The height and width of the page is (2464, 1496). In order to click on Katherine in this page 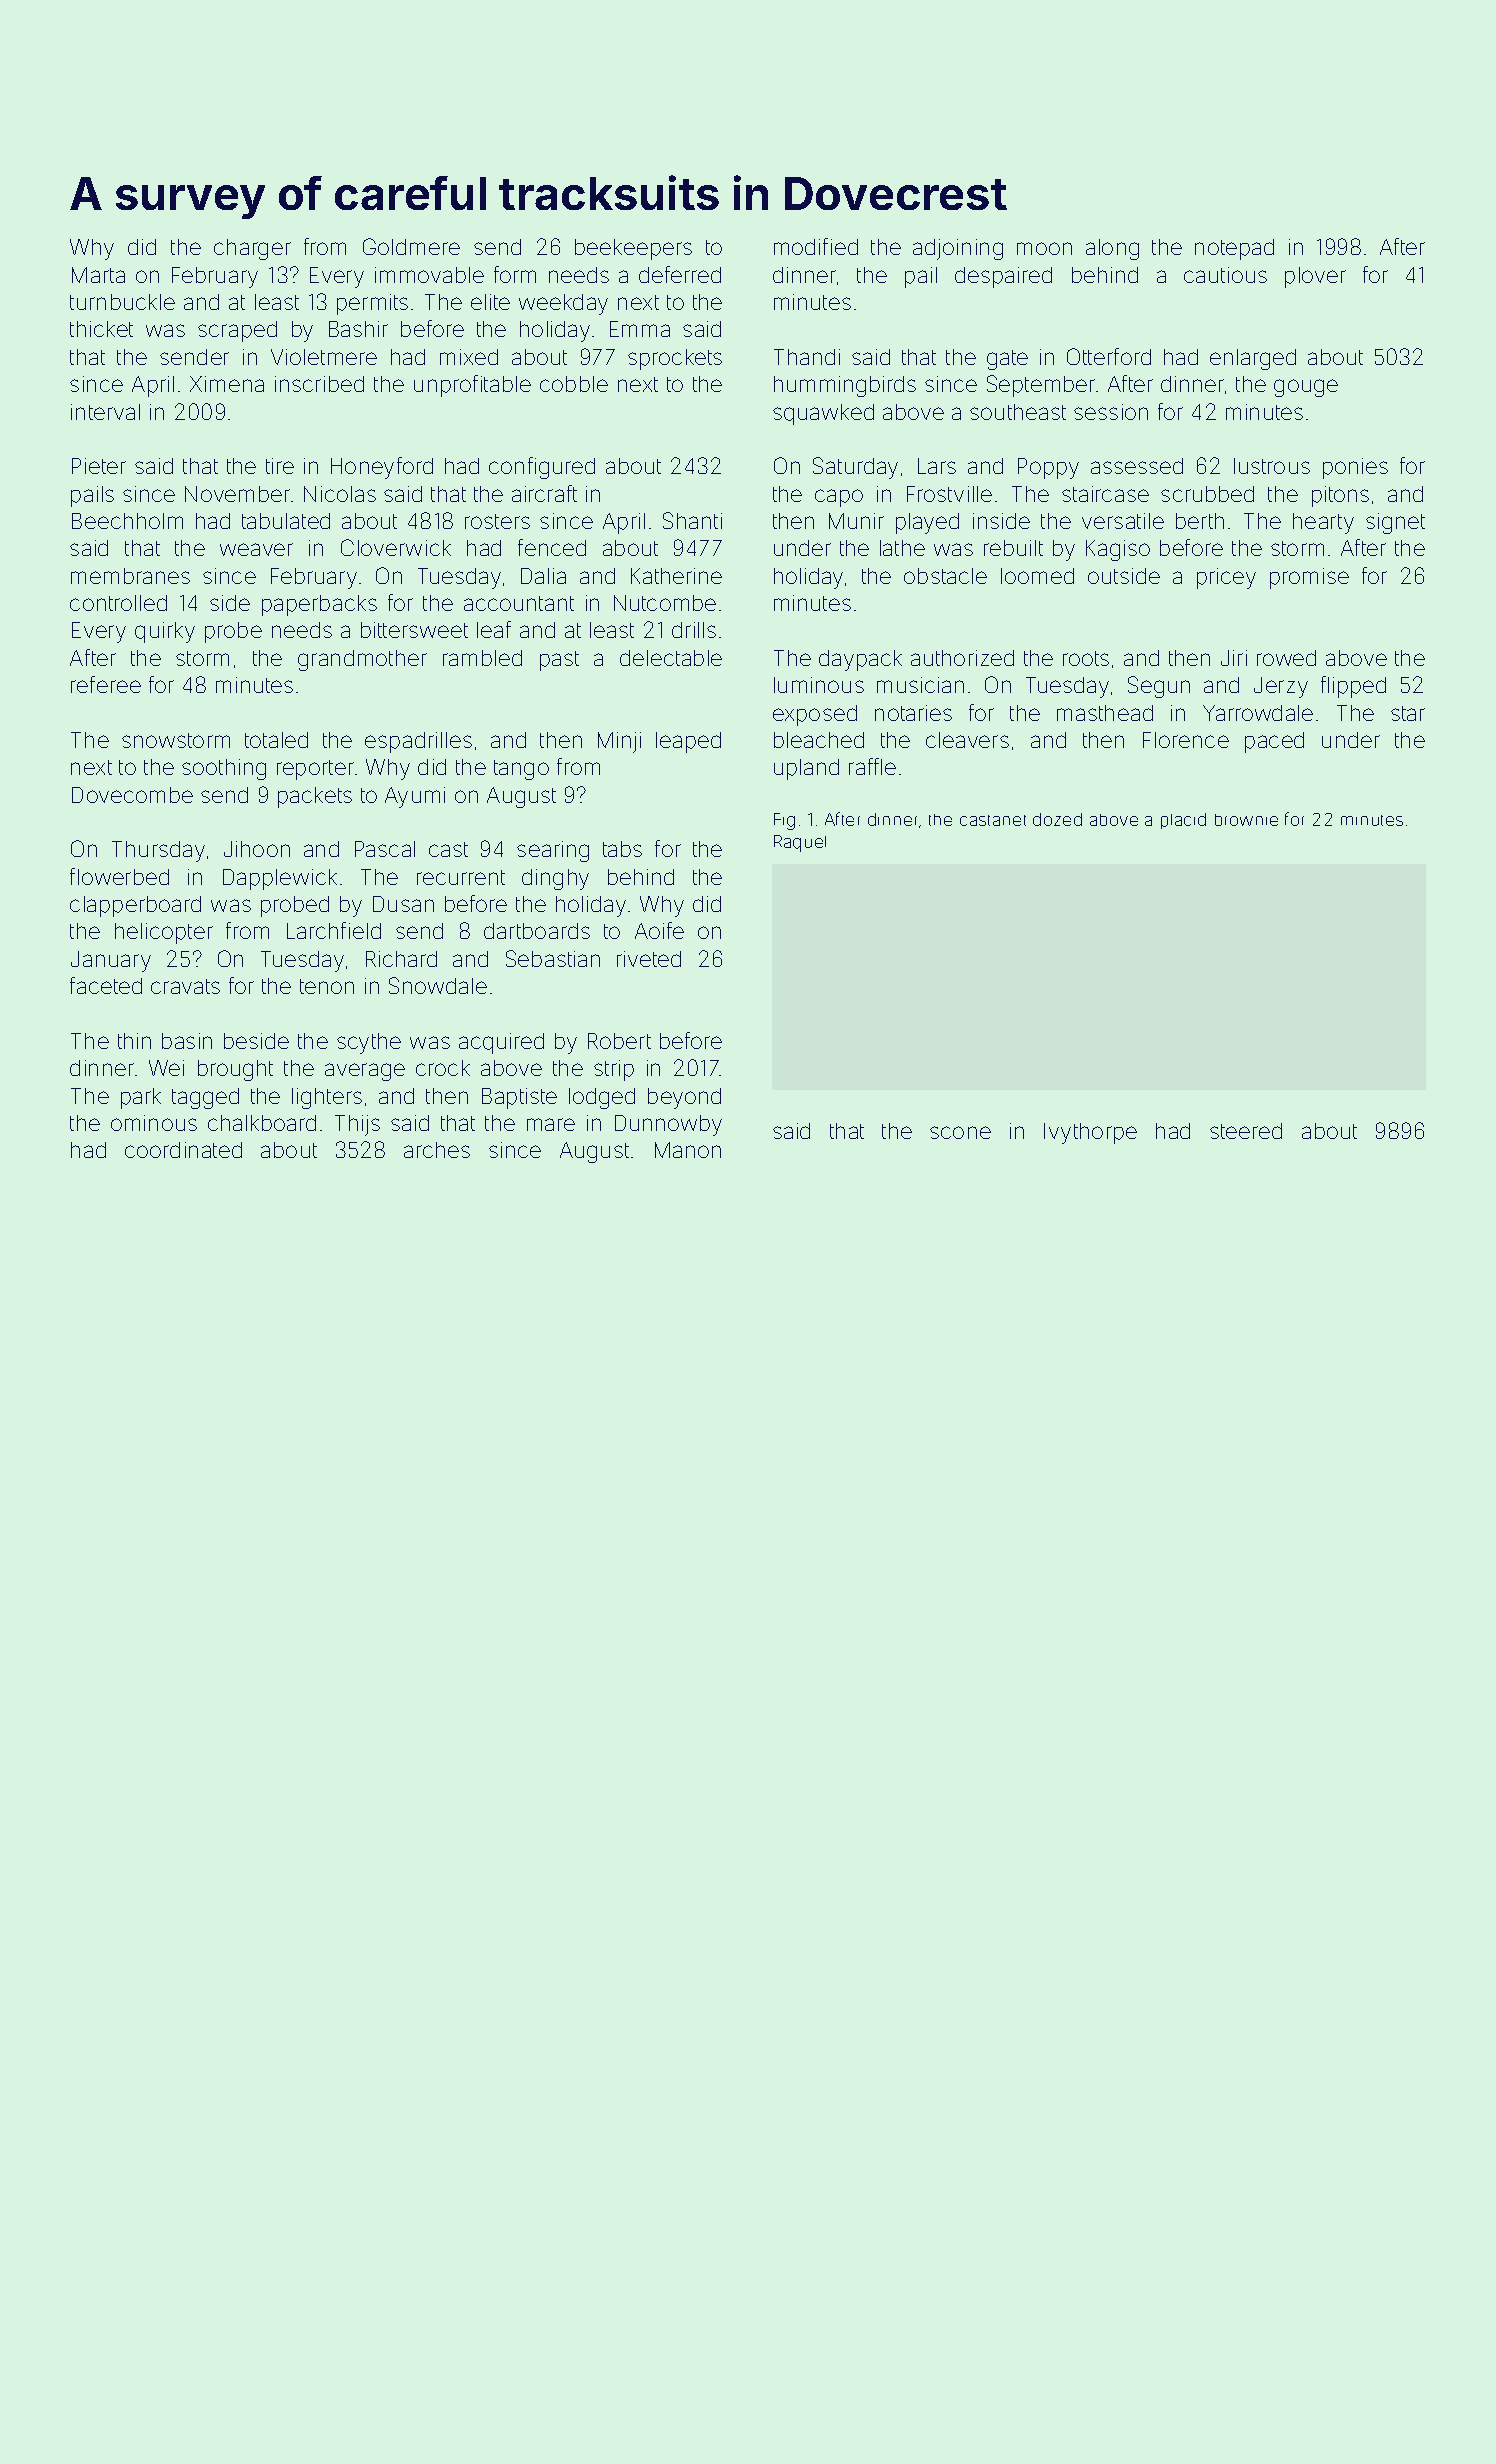, I will do `click(676, 576)`.
